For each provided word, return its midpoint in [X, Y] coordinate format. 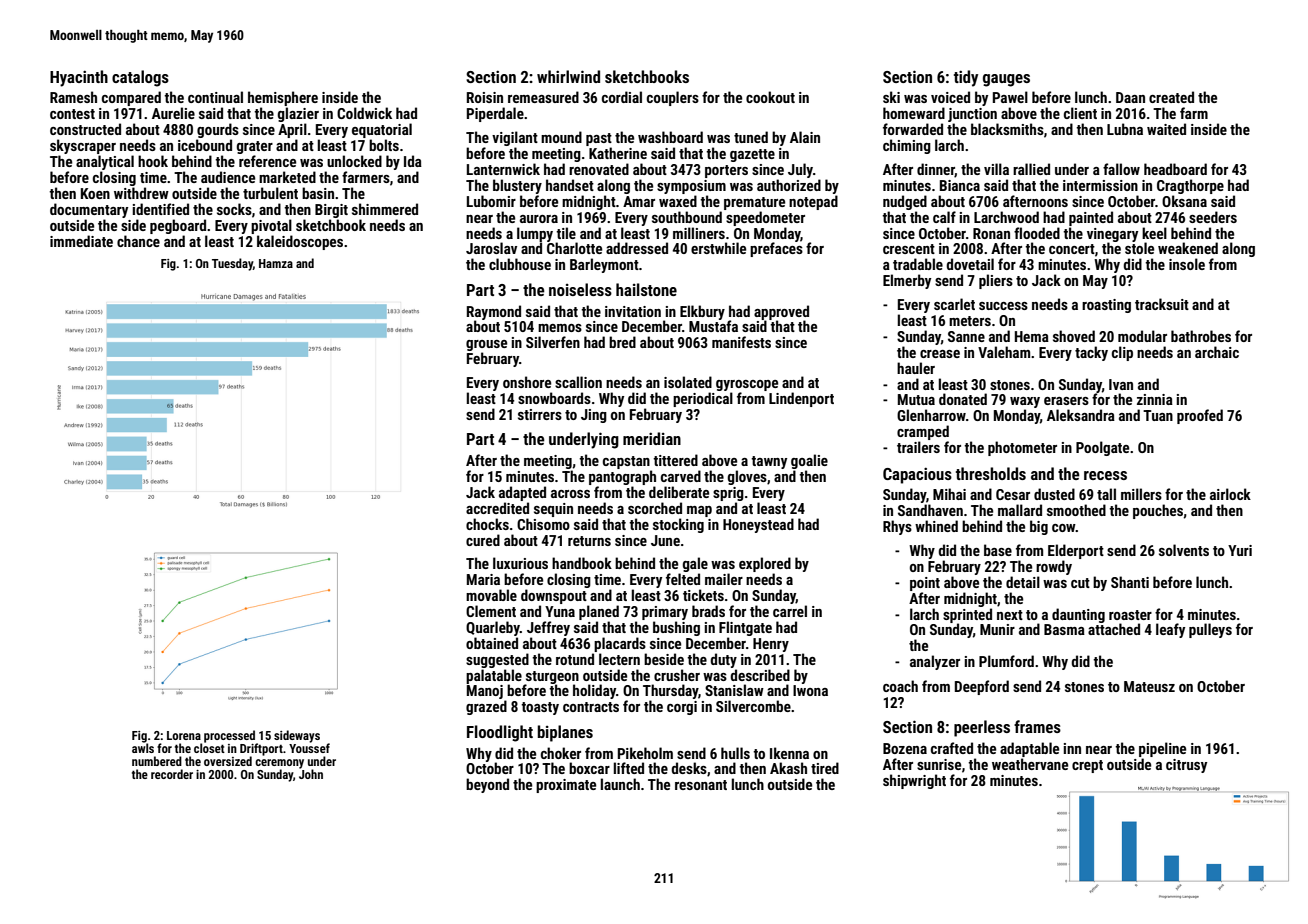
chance [138, 241]
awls [143, 748]
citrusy [1186, 766]
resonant [701, 785]
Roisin [485, 97]
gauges [1006, 80]
